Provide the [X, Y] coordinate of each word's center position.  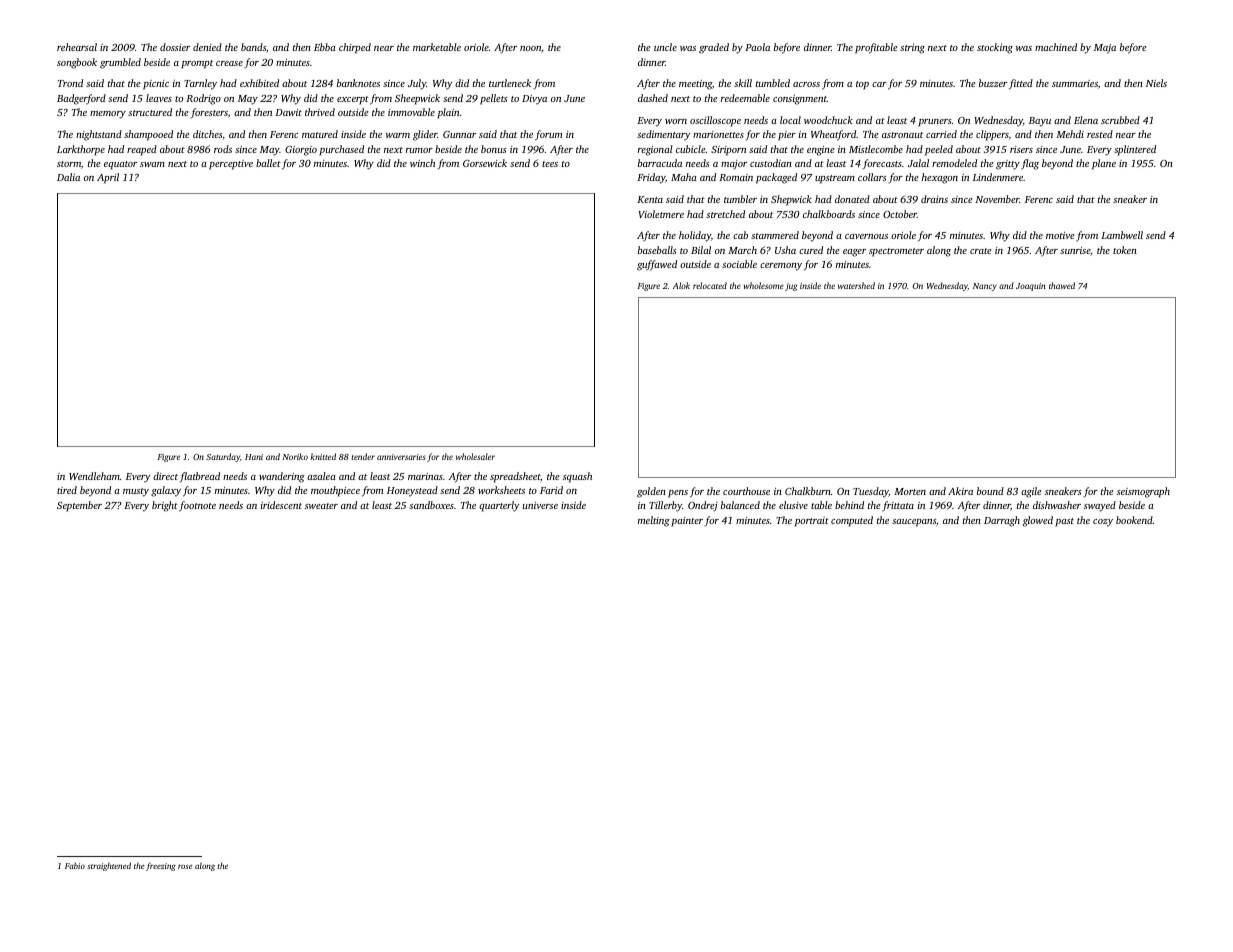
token [1125, 250]
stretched [725, 214]
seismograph [1143, 492]
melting [654, 521]
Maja [1105, 49]
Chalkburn [808, 491]
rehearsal [77, 47]
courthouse [746, 491]
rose [185, 866]
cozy [1103, 523]
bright [165, 506]
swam [152, 164]
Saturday [223, 457]
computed [852, 521]
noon [530, 48]
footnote [197, 506]
